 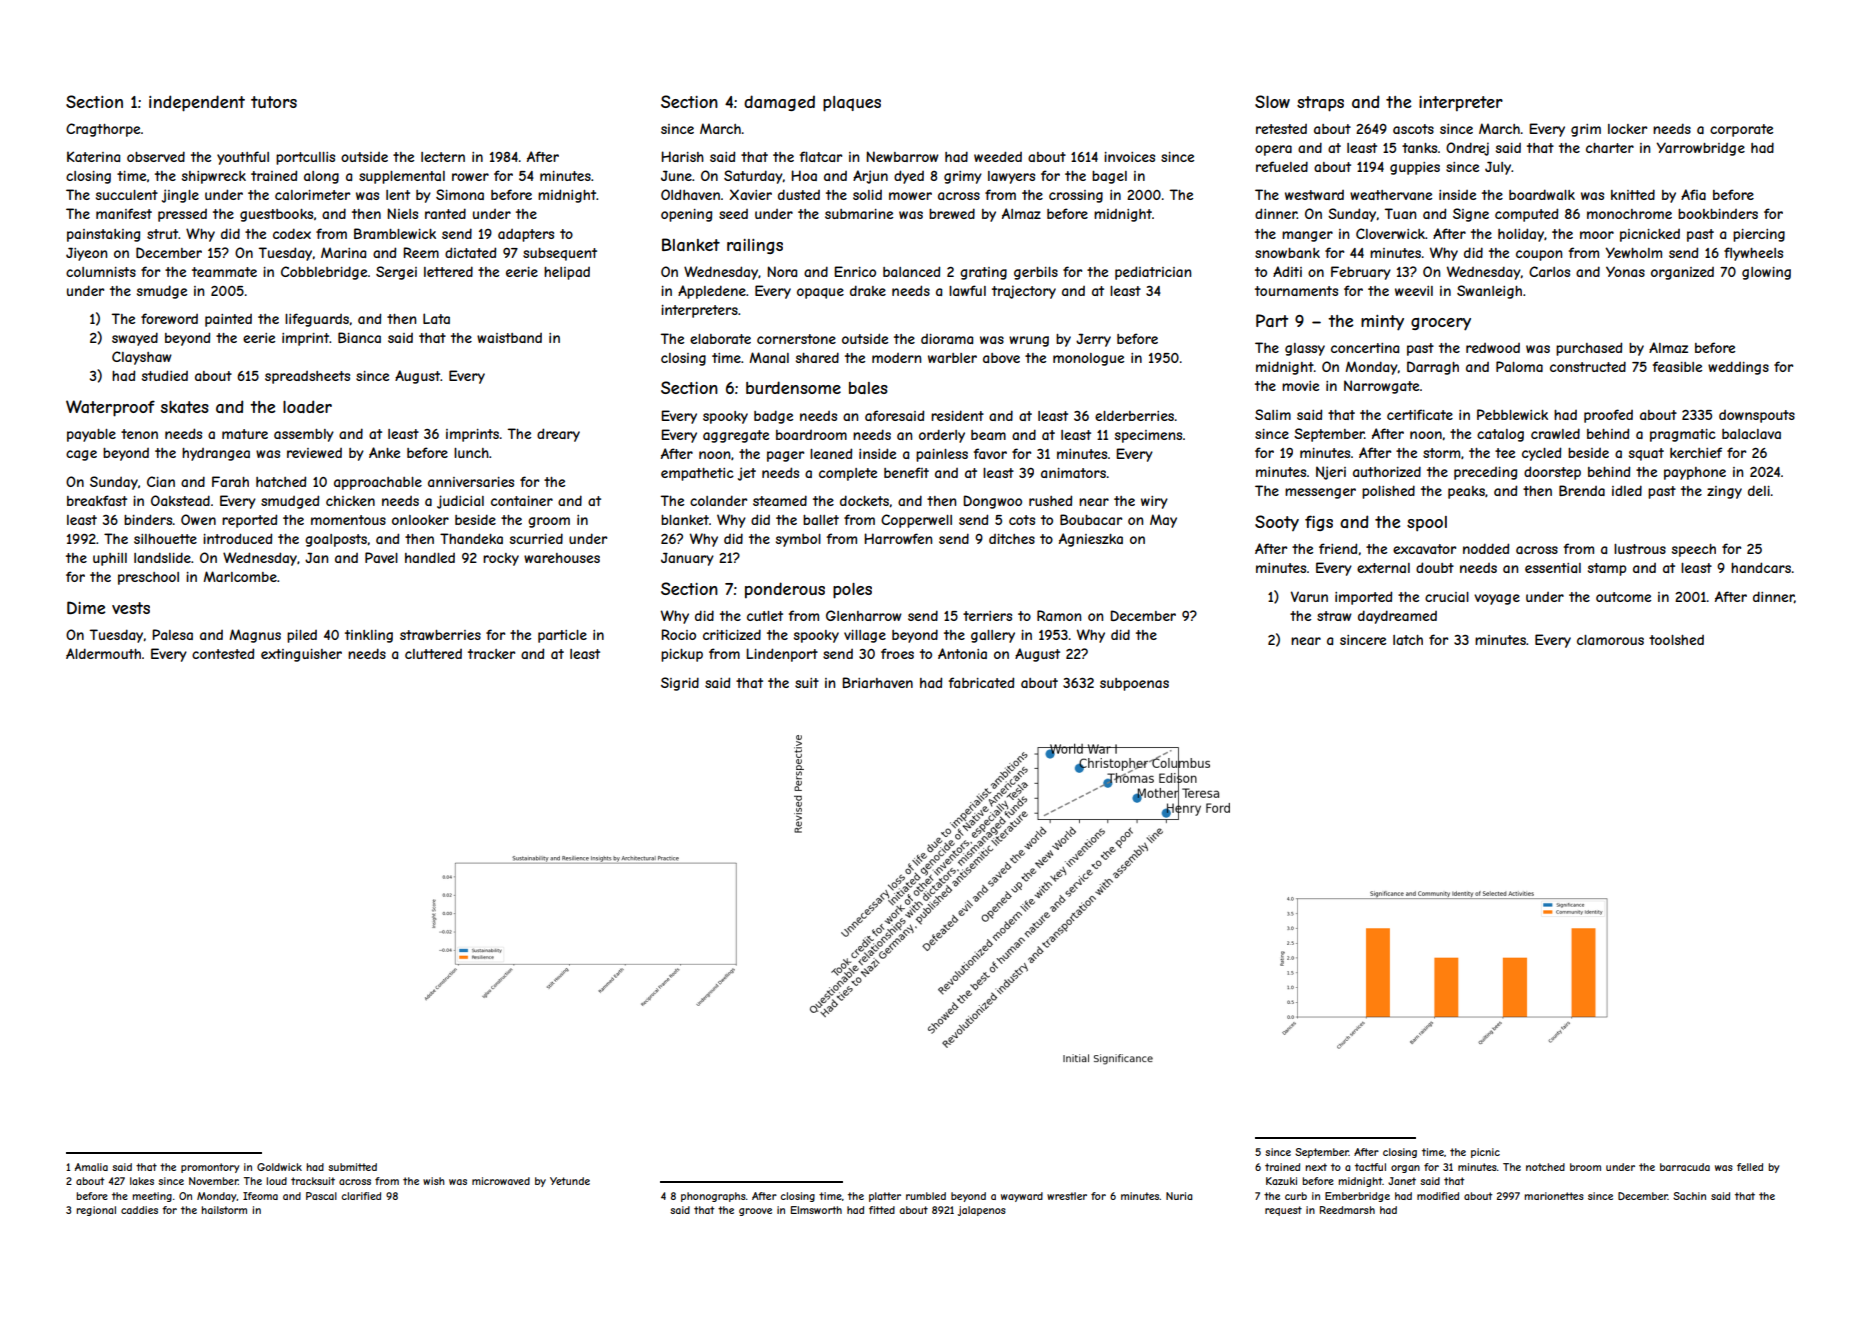 I want to click on tutors, so click(x=274, y=102).
